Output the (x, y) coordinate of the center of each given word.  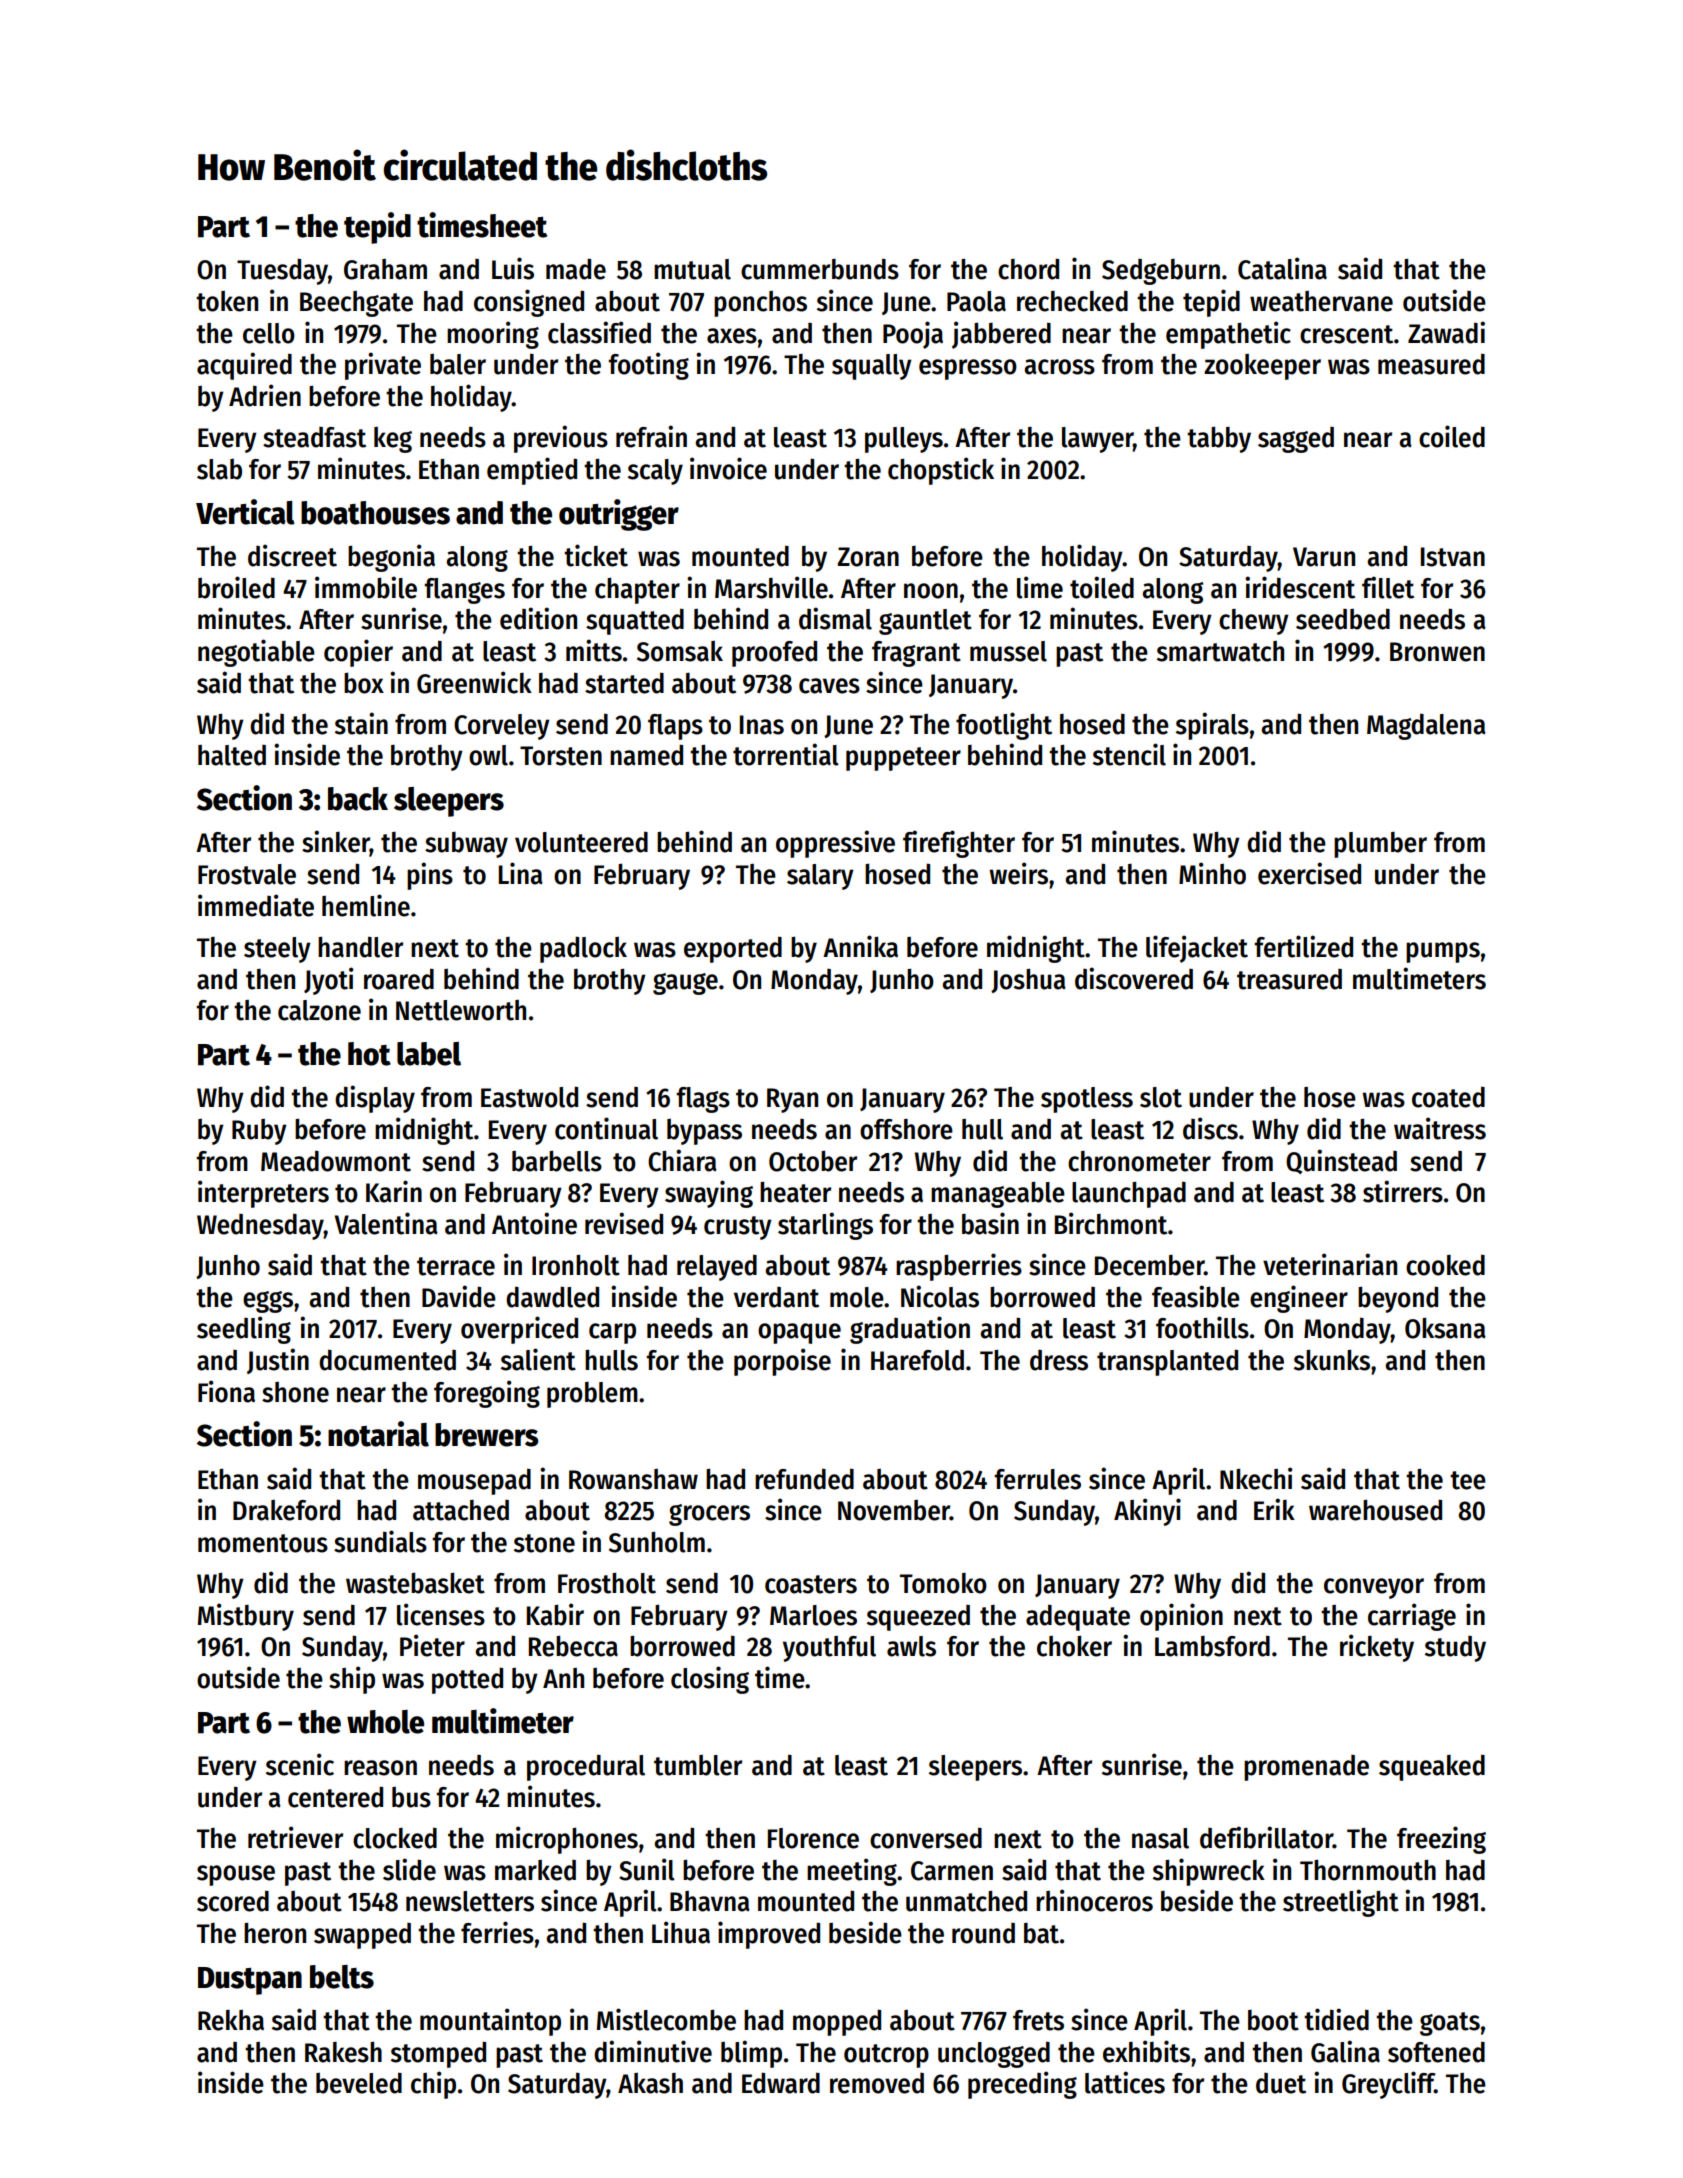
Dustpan (250, 1981)
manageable (998, 1194)
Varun (1324, 557)
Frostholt (607, 1583)
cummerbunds (820, 269)
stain (361, 723)
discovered (1134, 978)
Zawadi (1446, 332)
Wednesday (260, 1226)
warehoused (1375, 1510)
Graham (385, 269)
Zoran (868, 557)
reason (380, 1768)
